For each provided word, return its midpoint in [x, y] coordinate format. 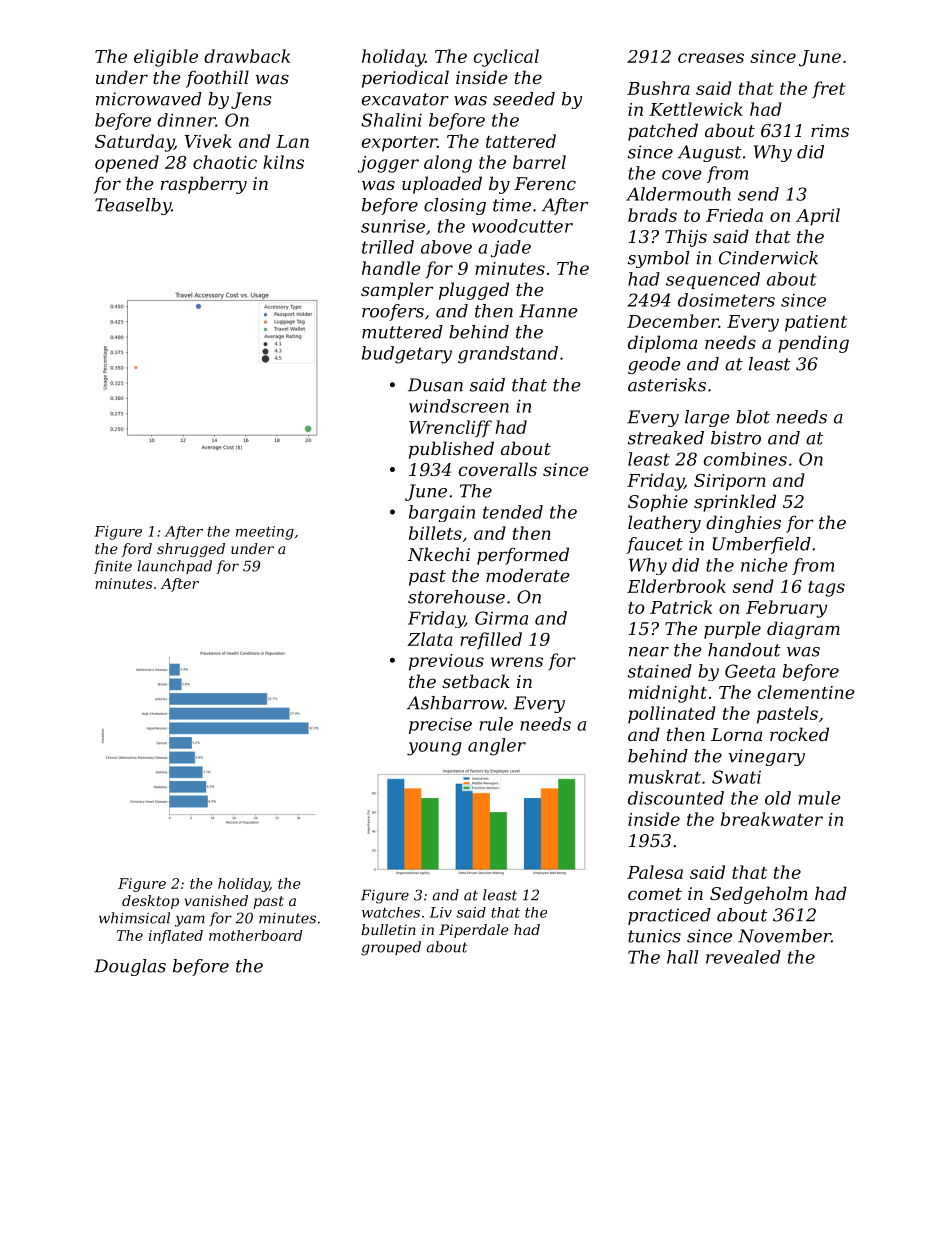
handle [391, 268]
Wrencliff [450, 429]
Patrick [681, 607]
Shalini [391, 120]
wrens [517, 662]
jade [511, 249]
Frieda [734, 215]
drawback [247, 56]
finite [113, 567]
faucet [654, 545]
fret [829, 90]
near [649, 652]
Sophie [658, 503]
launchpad [174, 567]
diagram [803, 630]
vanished [216, 900]
